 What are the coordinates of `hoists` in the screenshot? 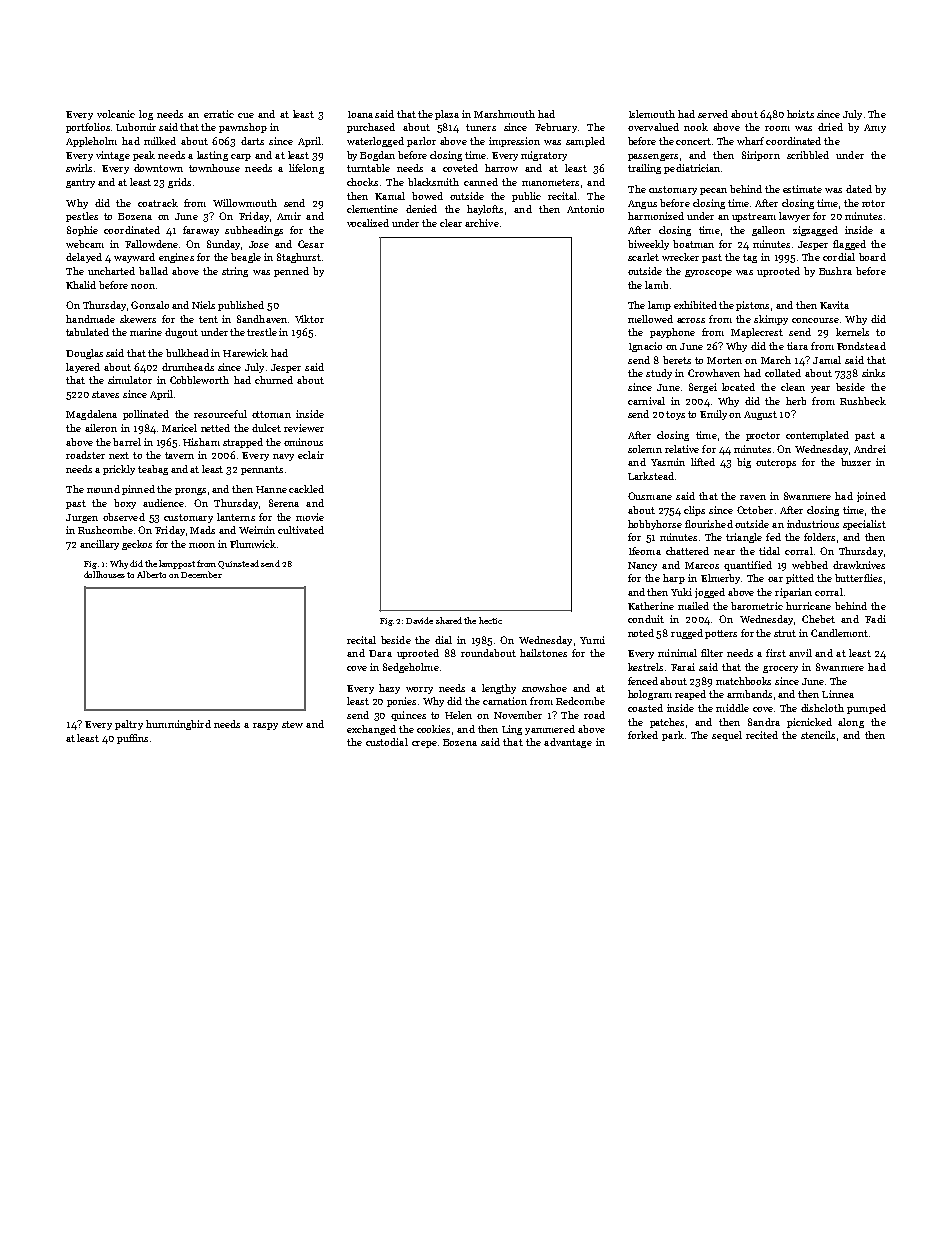 It's located at (800, 114).
